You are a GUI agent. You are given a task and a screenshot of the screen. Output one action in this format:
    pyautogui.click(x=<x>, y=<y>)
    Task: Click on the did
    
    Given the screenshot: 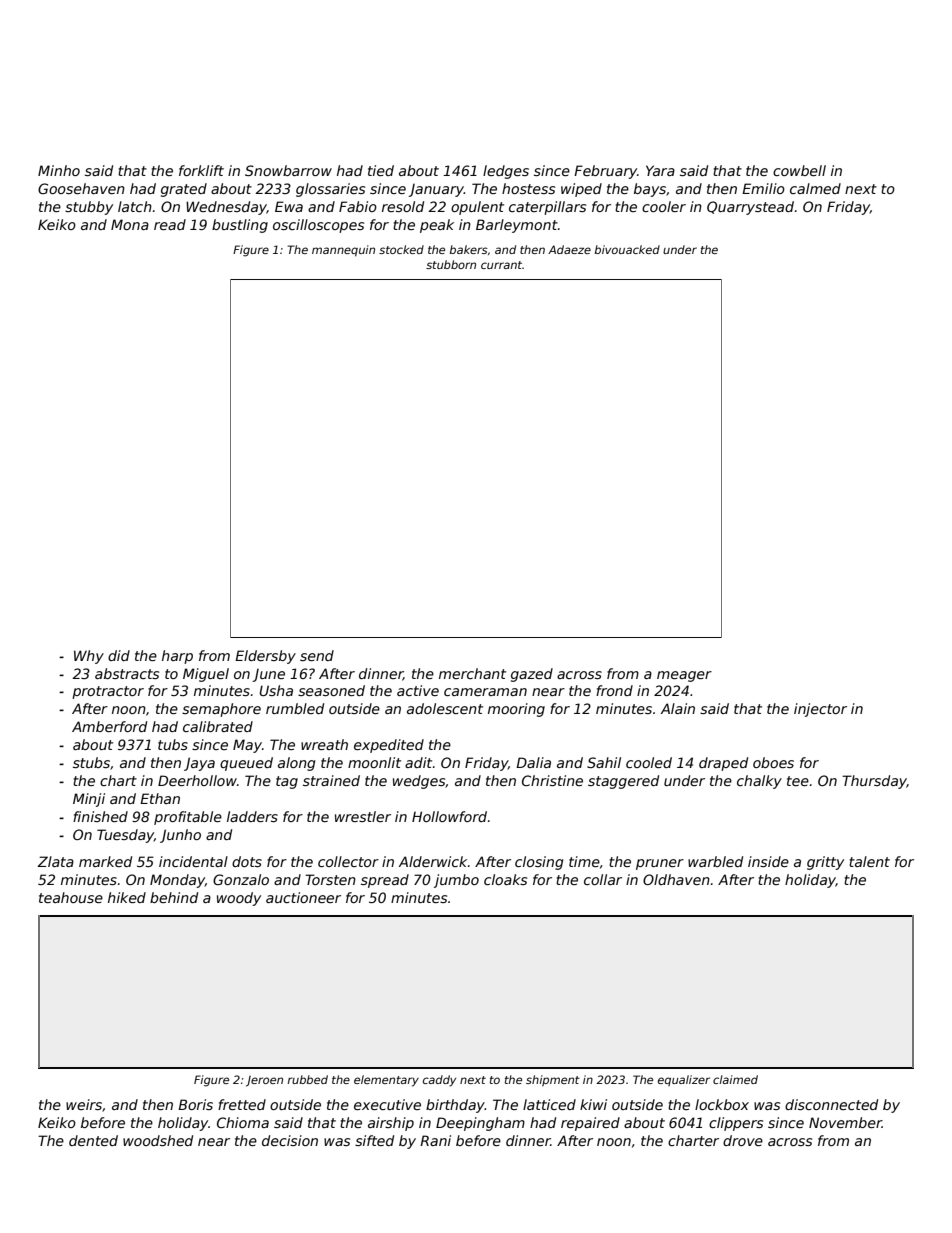 What is the action you would take?
    pyautogui.click(x=119, y=655)
